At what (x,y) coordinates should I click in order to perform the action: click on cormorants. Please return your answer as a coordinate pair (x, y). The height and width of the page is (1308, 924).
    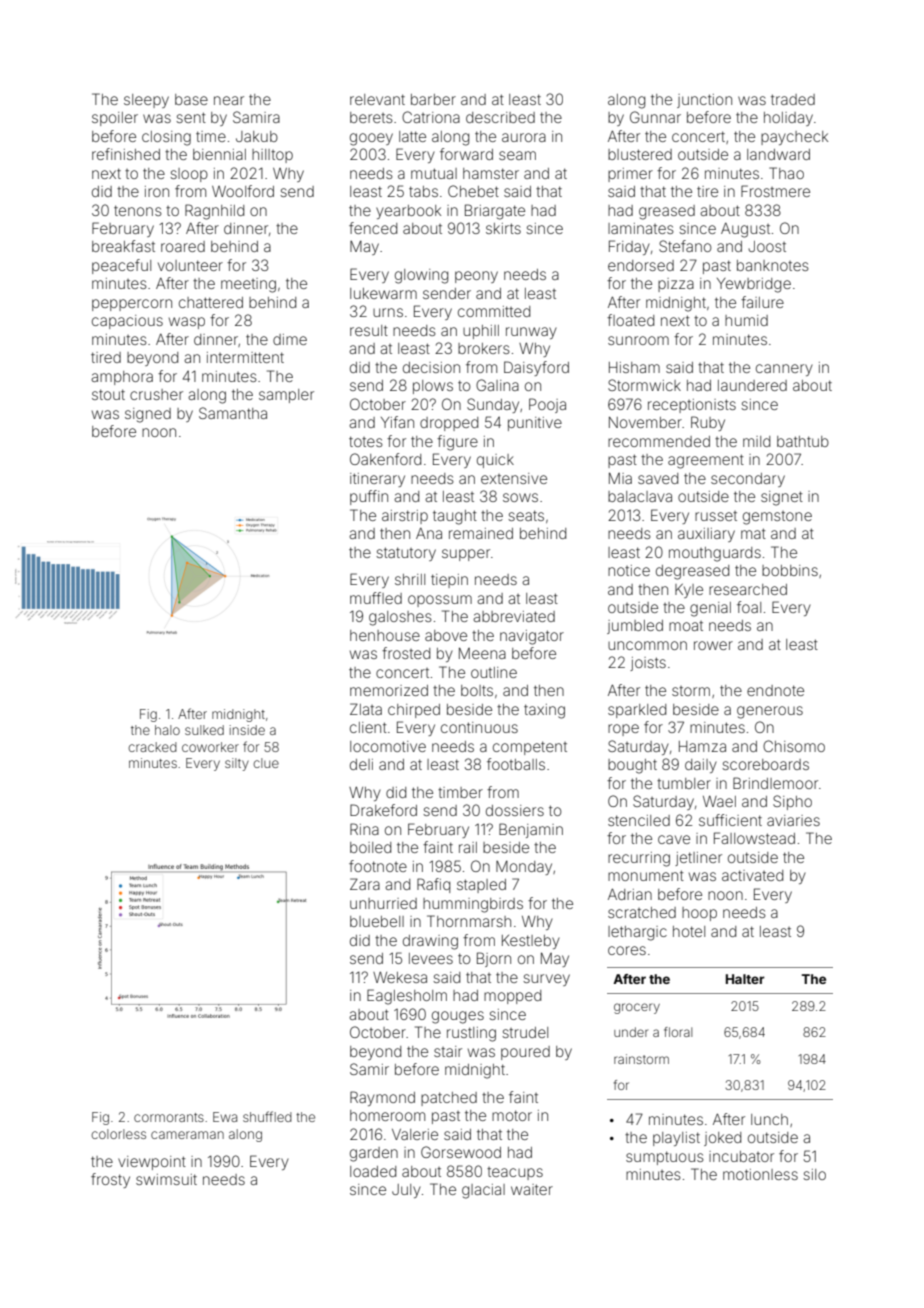
    Looking at the image, I should click on (169, 1117).
